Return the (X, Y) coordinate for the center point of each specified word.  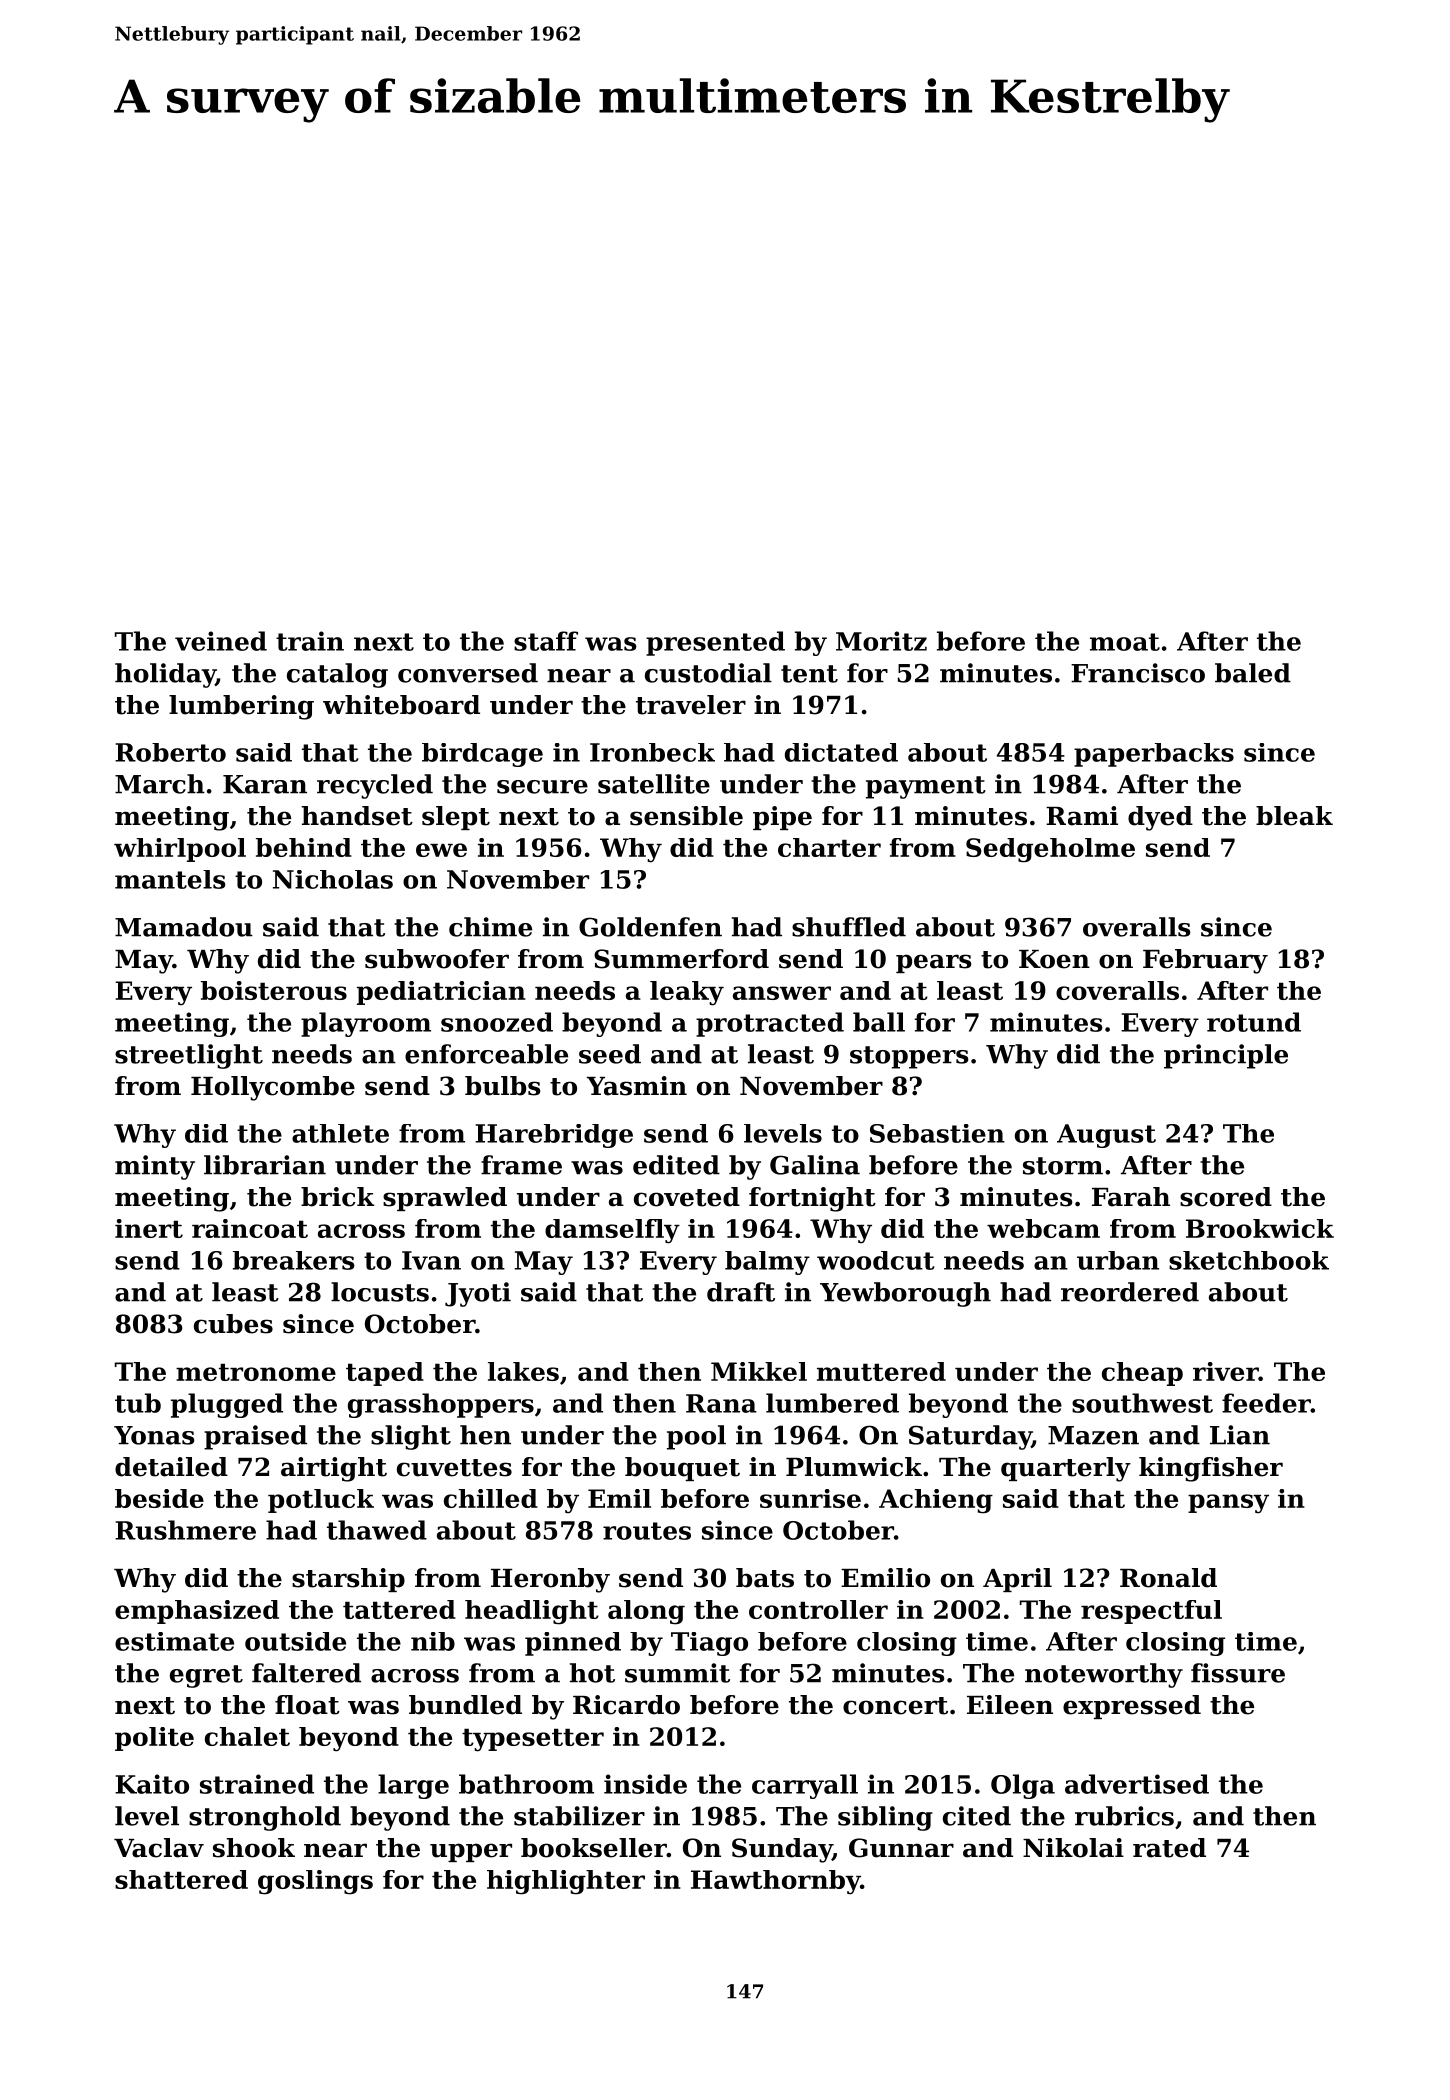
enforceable (486, 1054)
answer (782, 993)
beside (159, 1498)
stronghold (265, 1818)
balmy (767, 1263)
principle (1226, 1056)
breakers (294, 1260)
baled (1253, 673)
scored (1226, 1197)
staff (546, 641)
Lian (1240, 1435)
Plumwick (854, 1467)
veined (221, 641)
